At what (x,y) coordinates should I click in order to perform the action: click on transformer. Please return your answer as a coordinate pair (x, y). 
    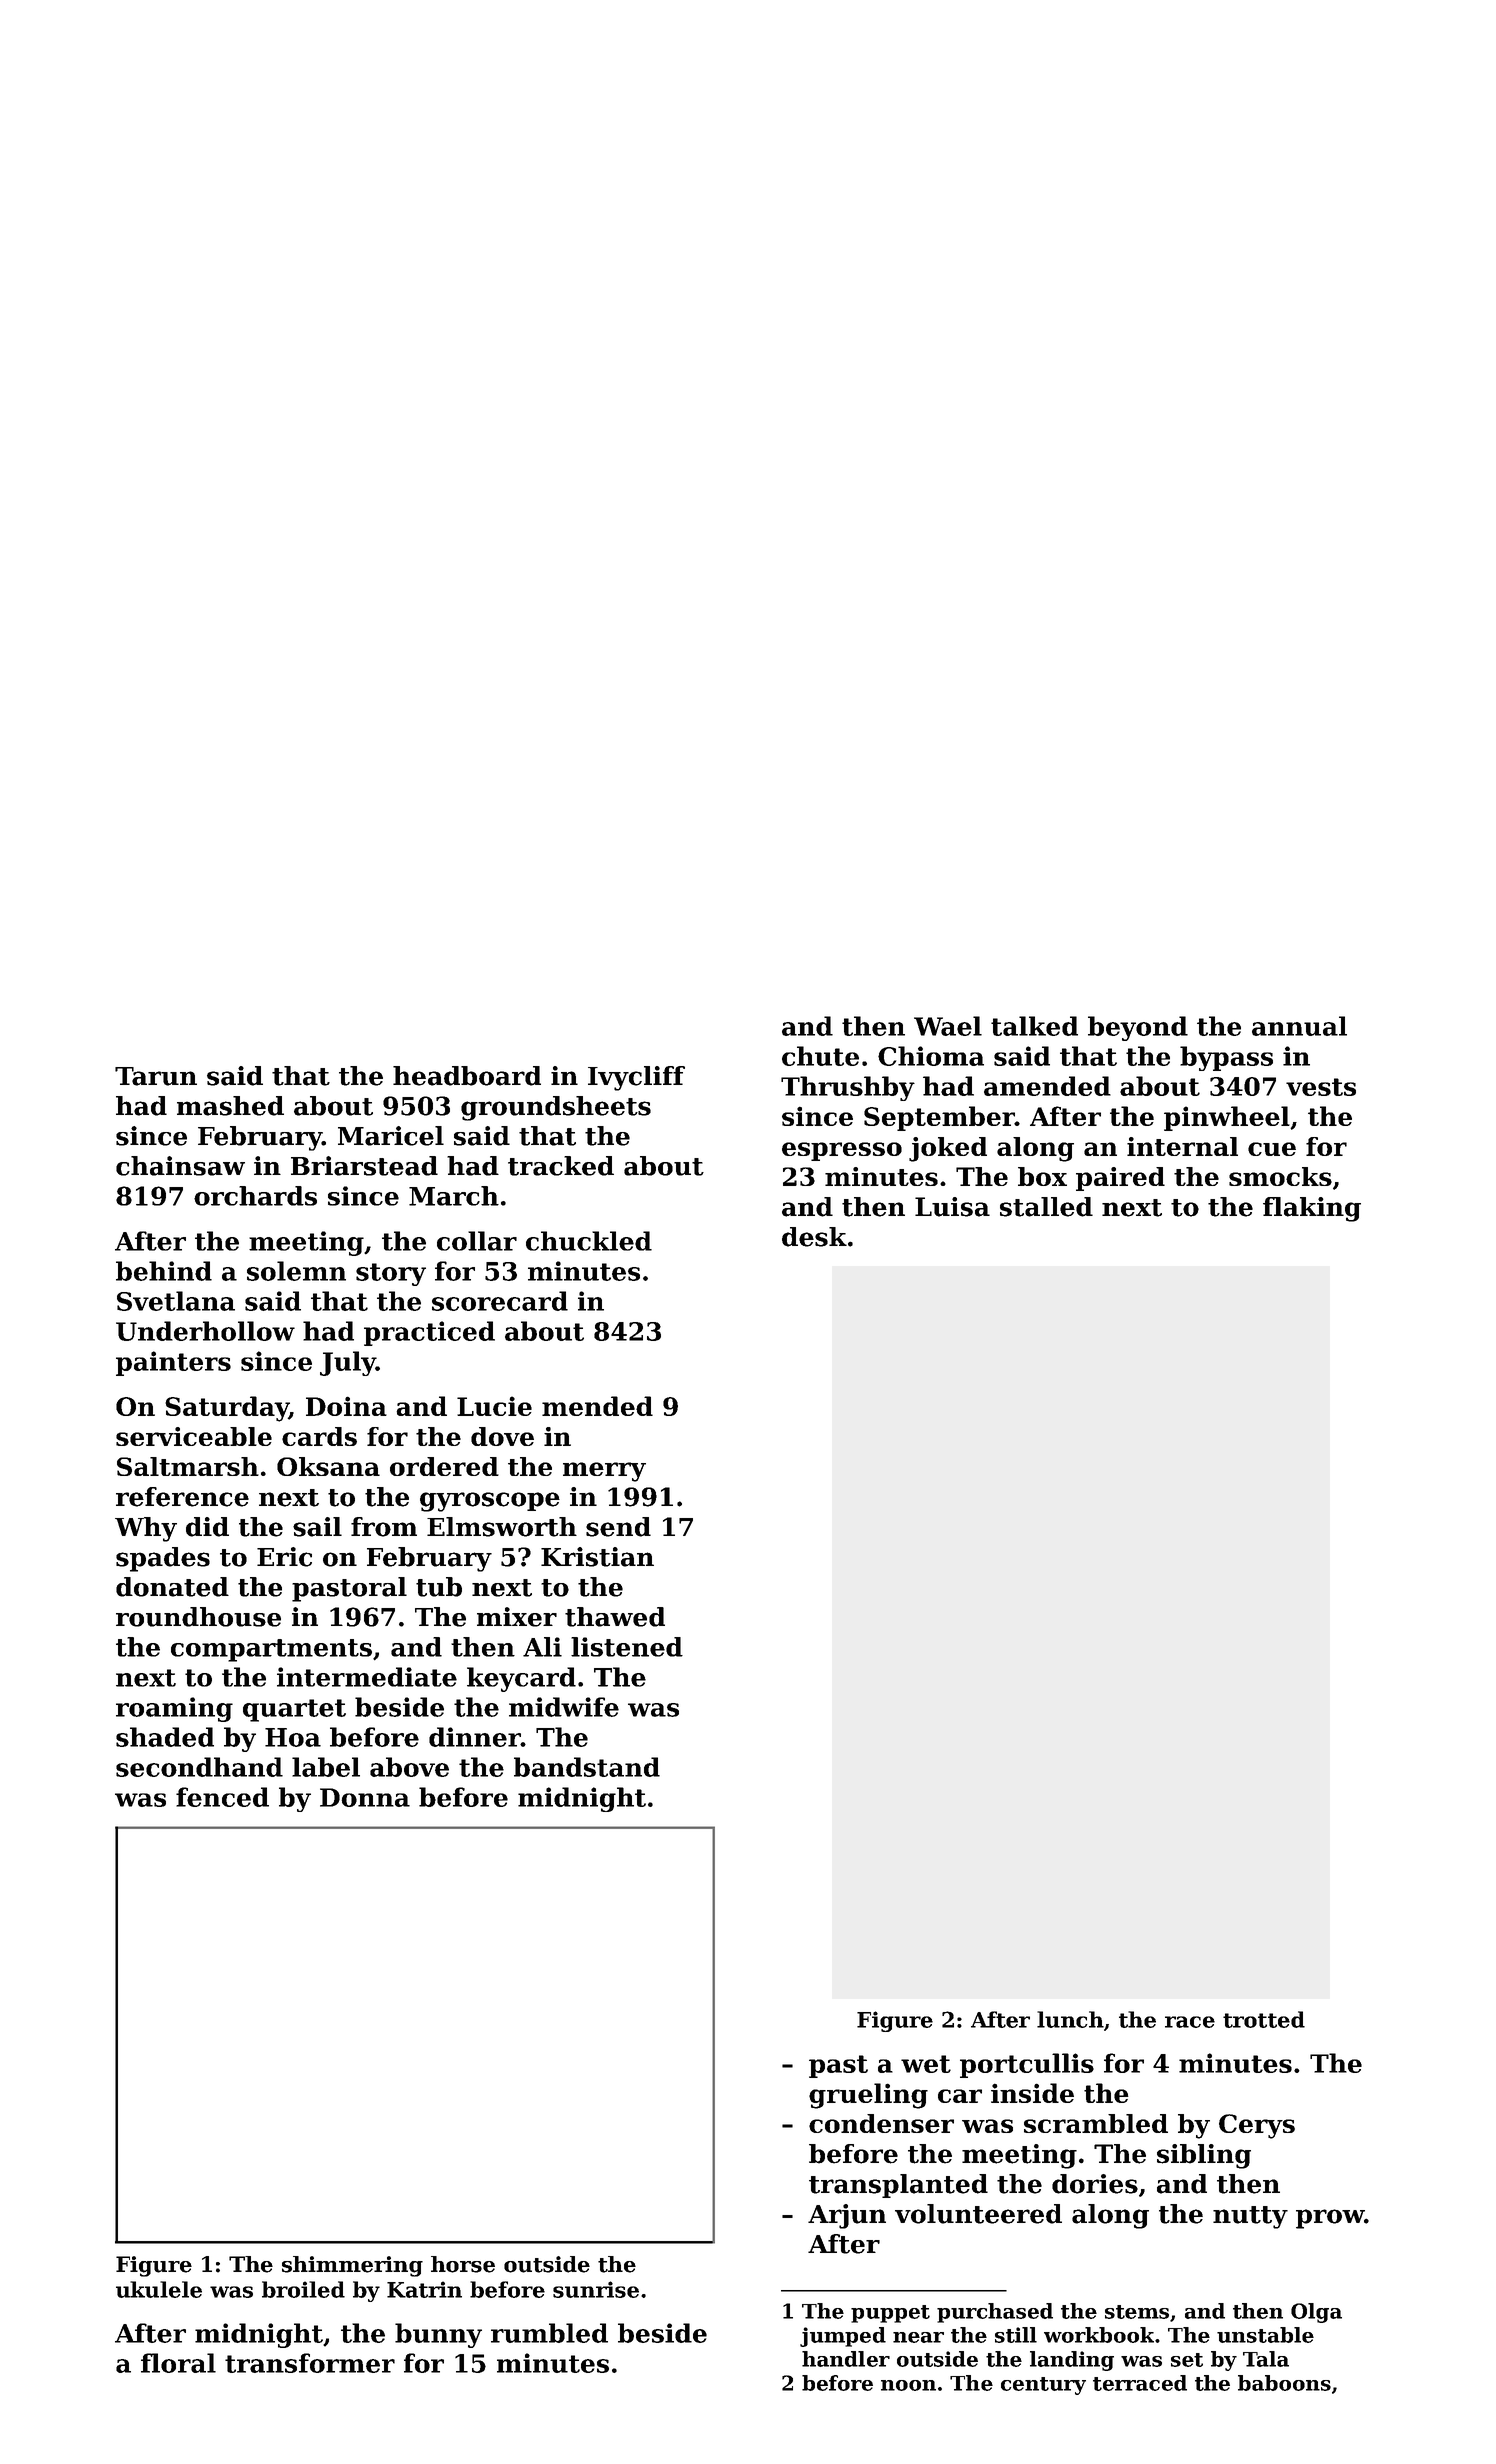
    Looking at the image, I should click on (310, 2363).
